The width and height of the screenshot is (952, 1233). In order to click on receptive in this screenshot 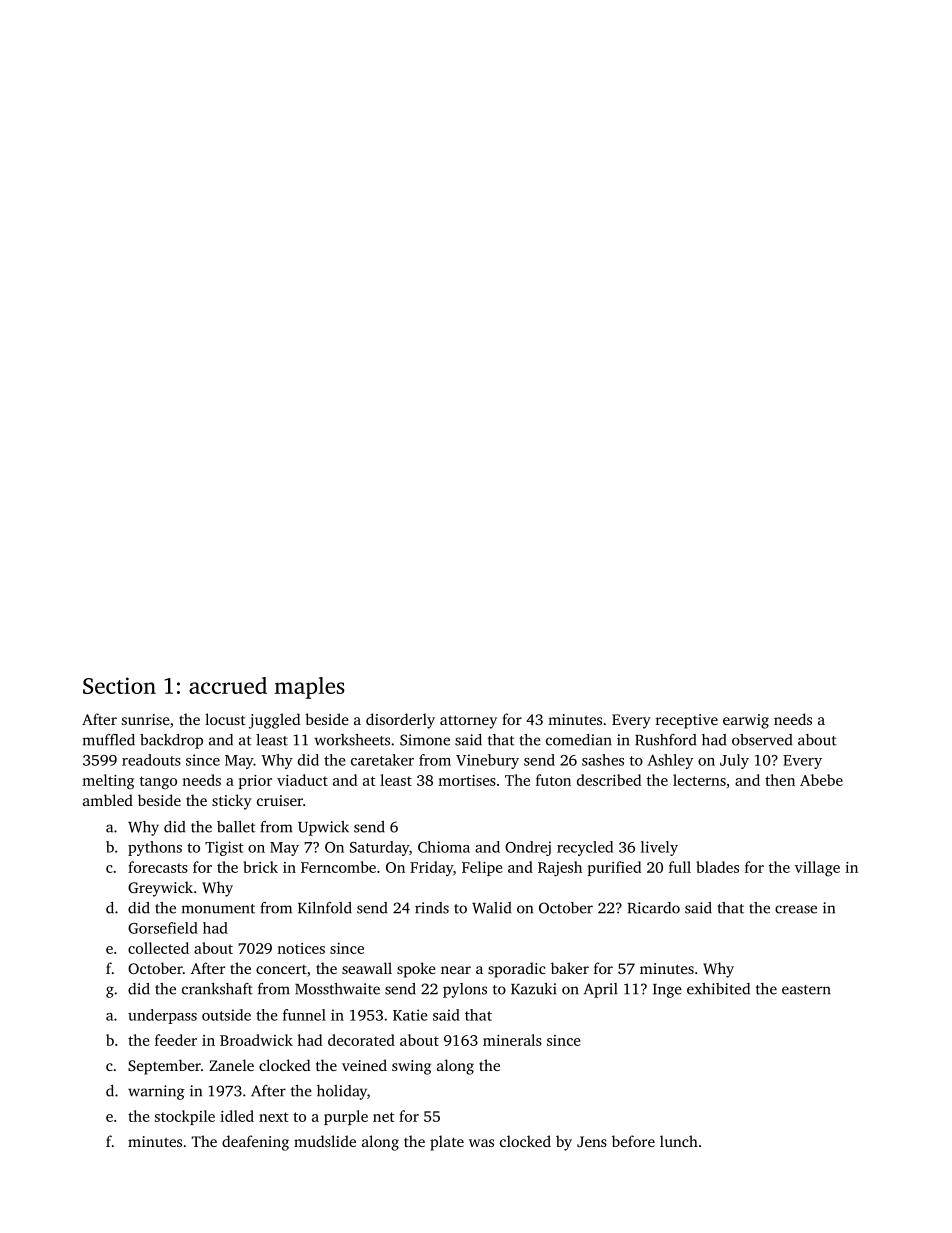, I will do `click(687, 721)`.
